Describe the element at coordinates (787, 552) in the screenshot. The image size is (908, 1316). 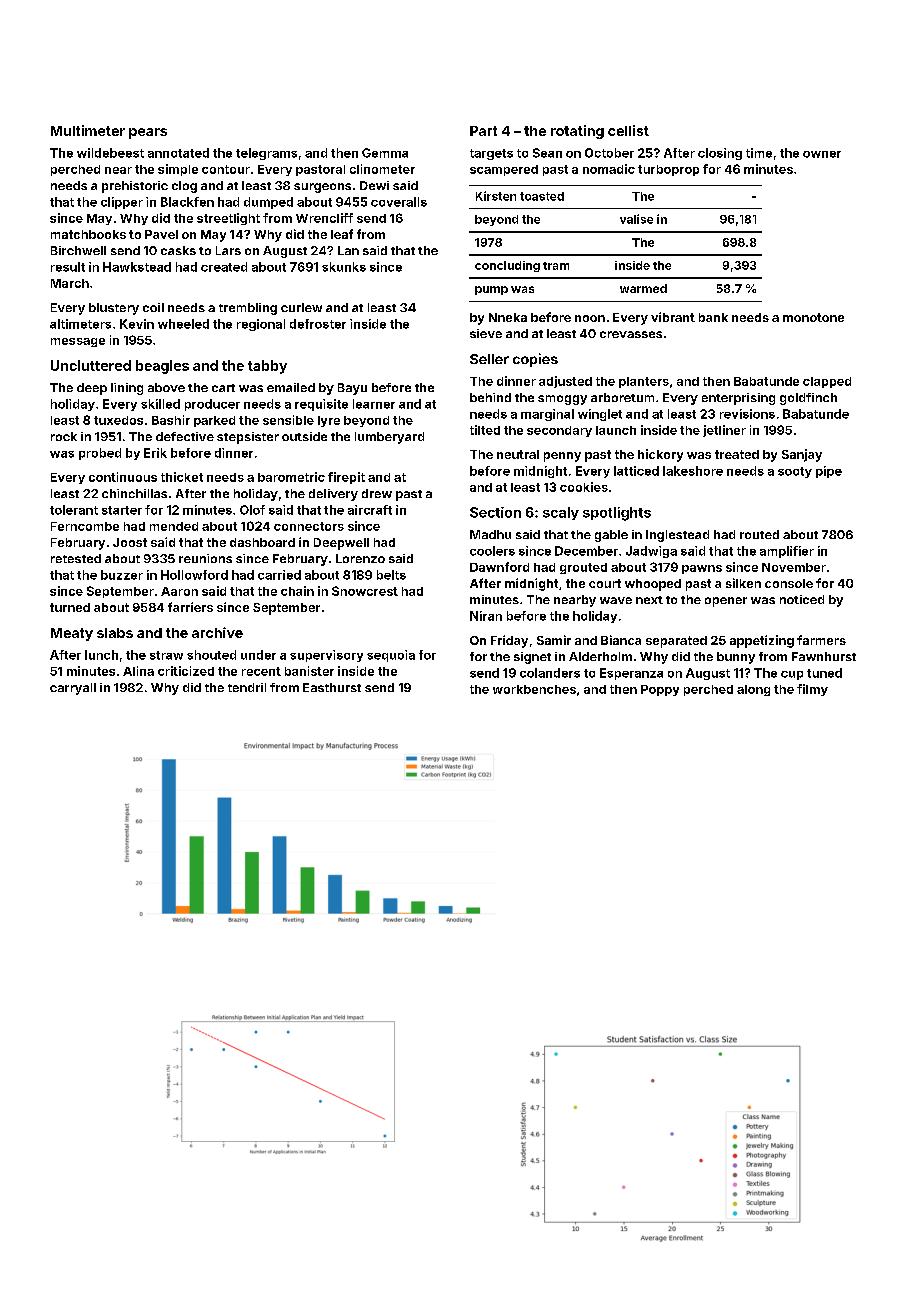
I see `amplifier` at that location.
